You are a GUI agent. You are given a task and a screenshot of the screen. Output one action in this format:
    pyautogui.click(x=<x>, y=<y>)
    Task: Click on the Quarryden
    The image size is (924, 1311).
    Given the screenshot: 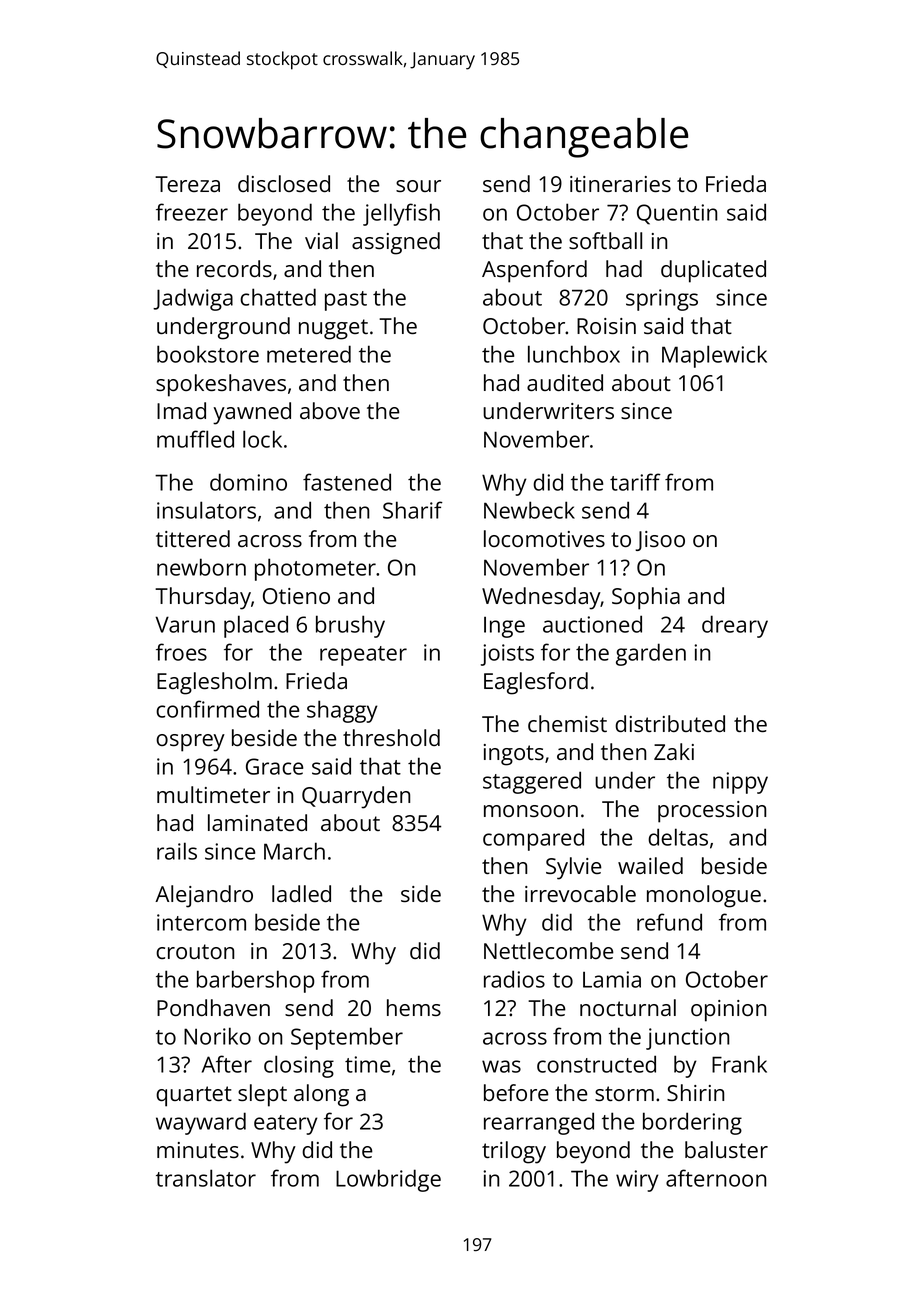 What is the action you would take?
    pyautogui.click(x=356, y=797)
